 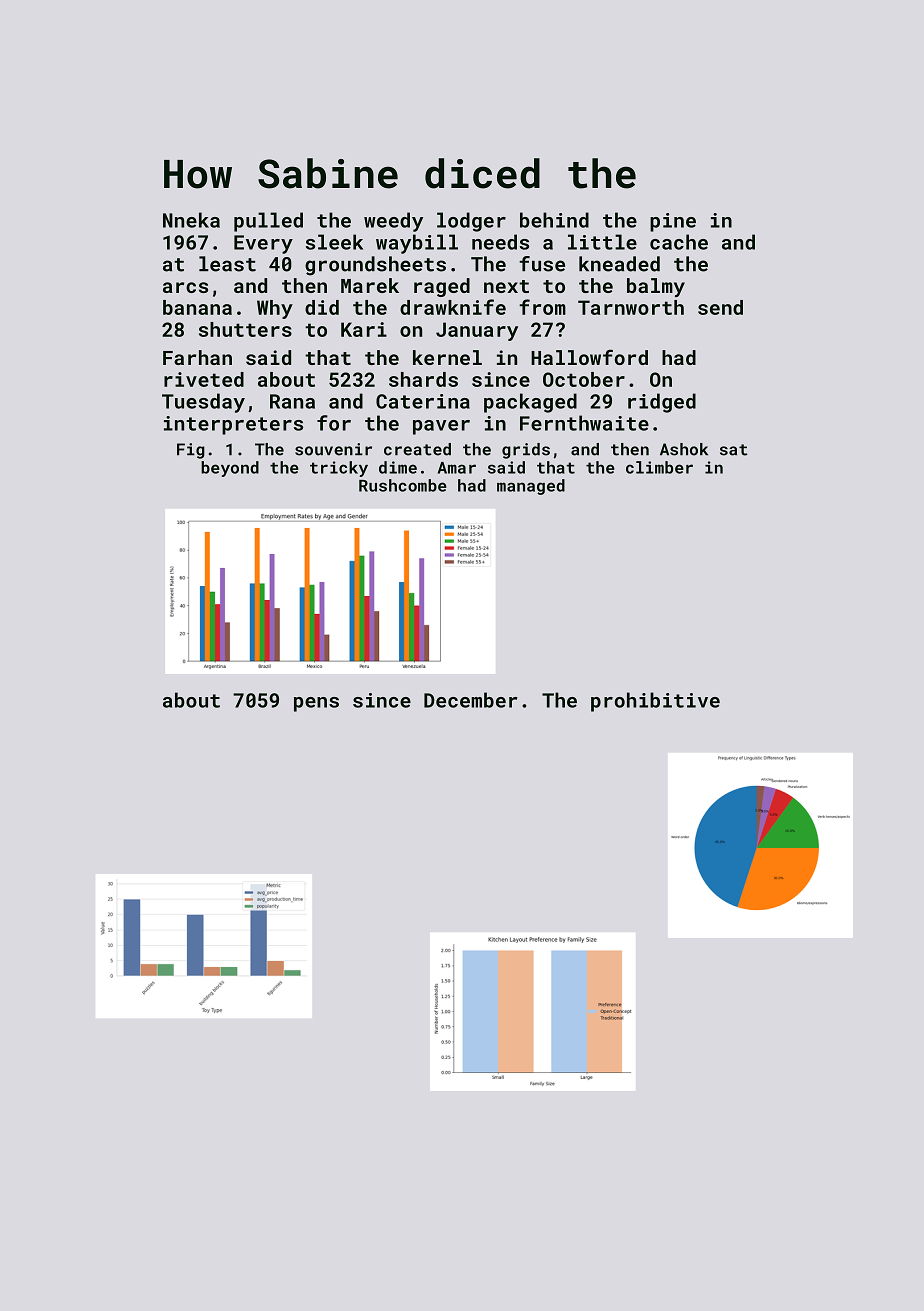 I want to click on climber, so click(x=659, y=467).
